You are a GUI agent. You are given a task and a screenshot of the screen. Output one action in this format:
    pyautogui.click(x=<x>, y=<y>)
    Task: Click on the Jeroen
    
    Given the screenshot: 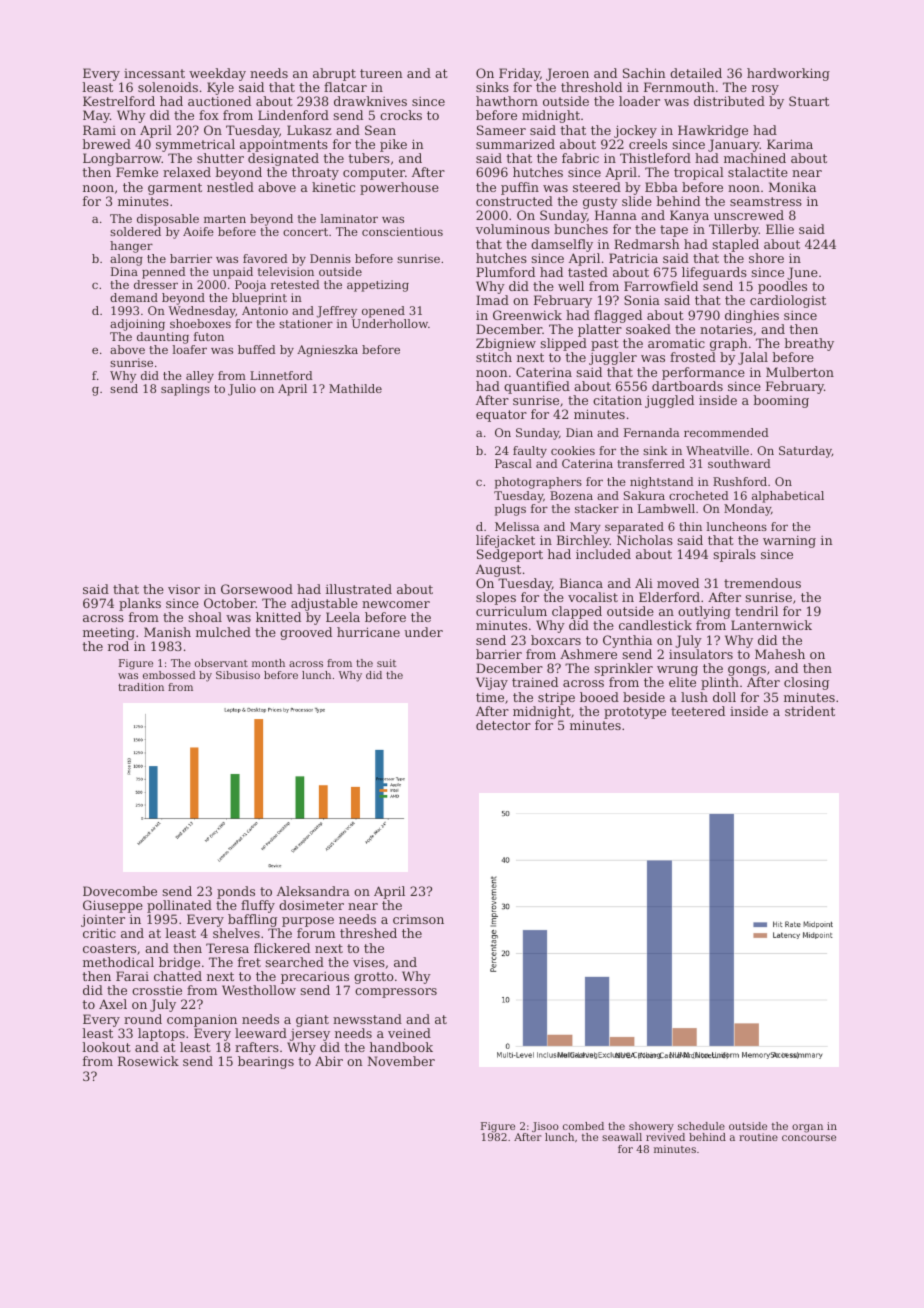 What is the action you would take?
    pyautogui.click(x=567, y=74)
